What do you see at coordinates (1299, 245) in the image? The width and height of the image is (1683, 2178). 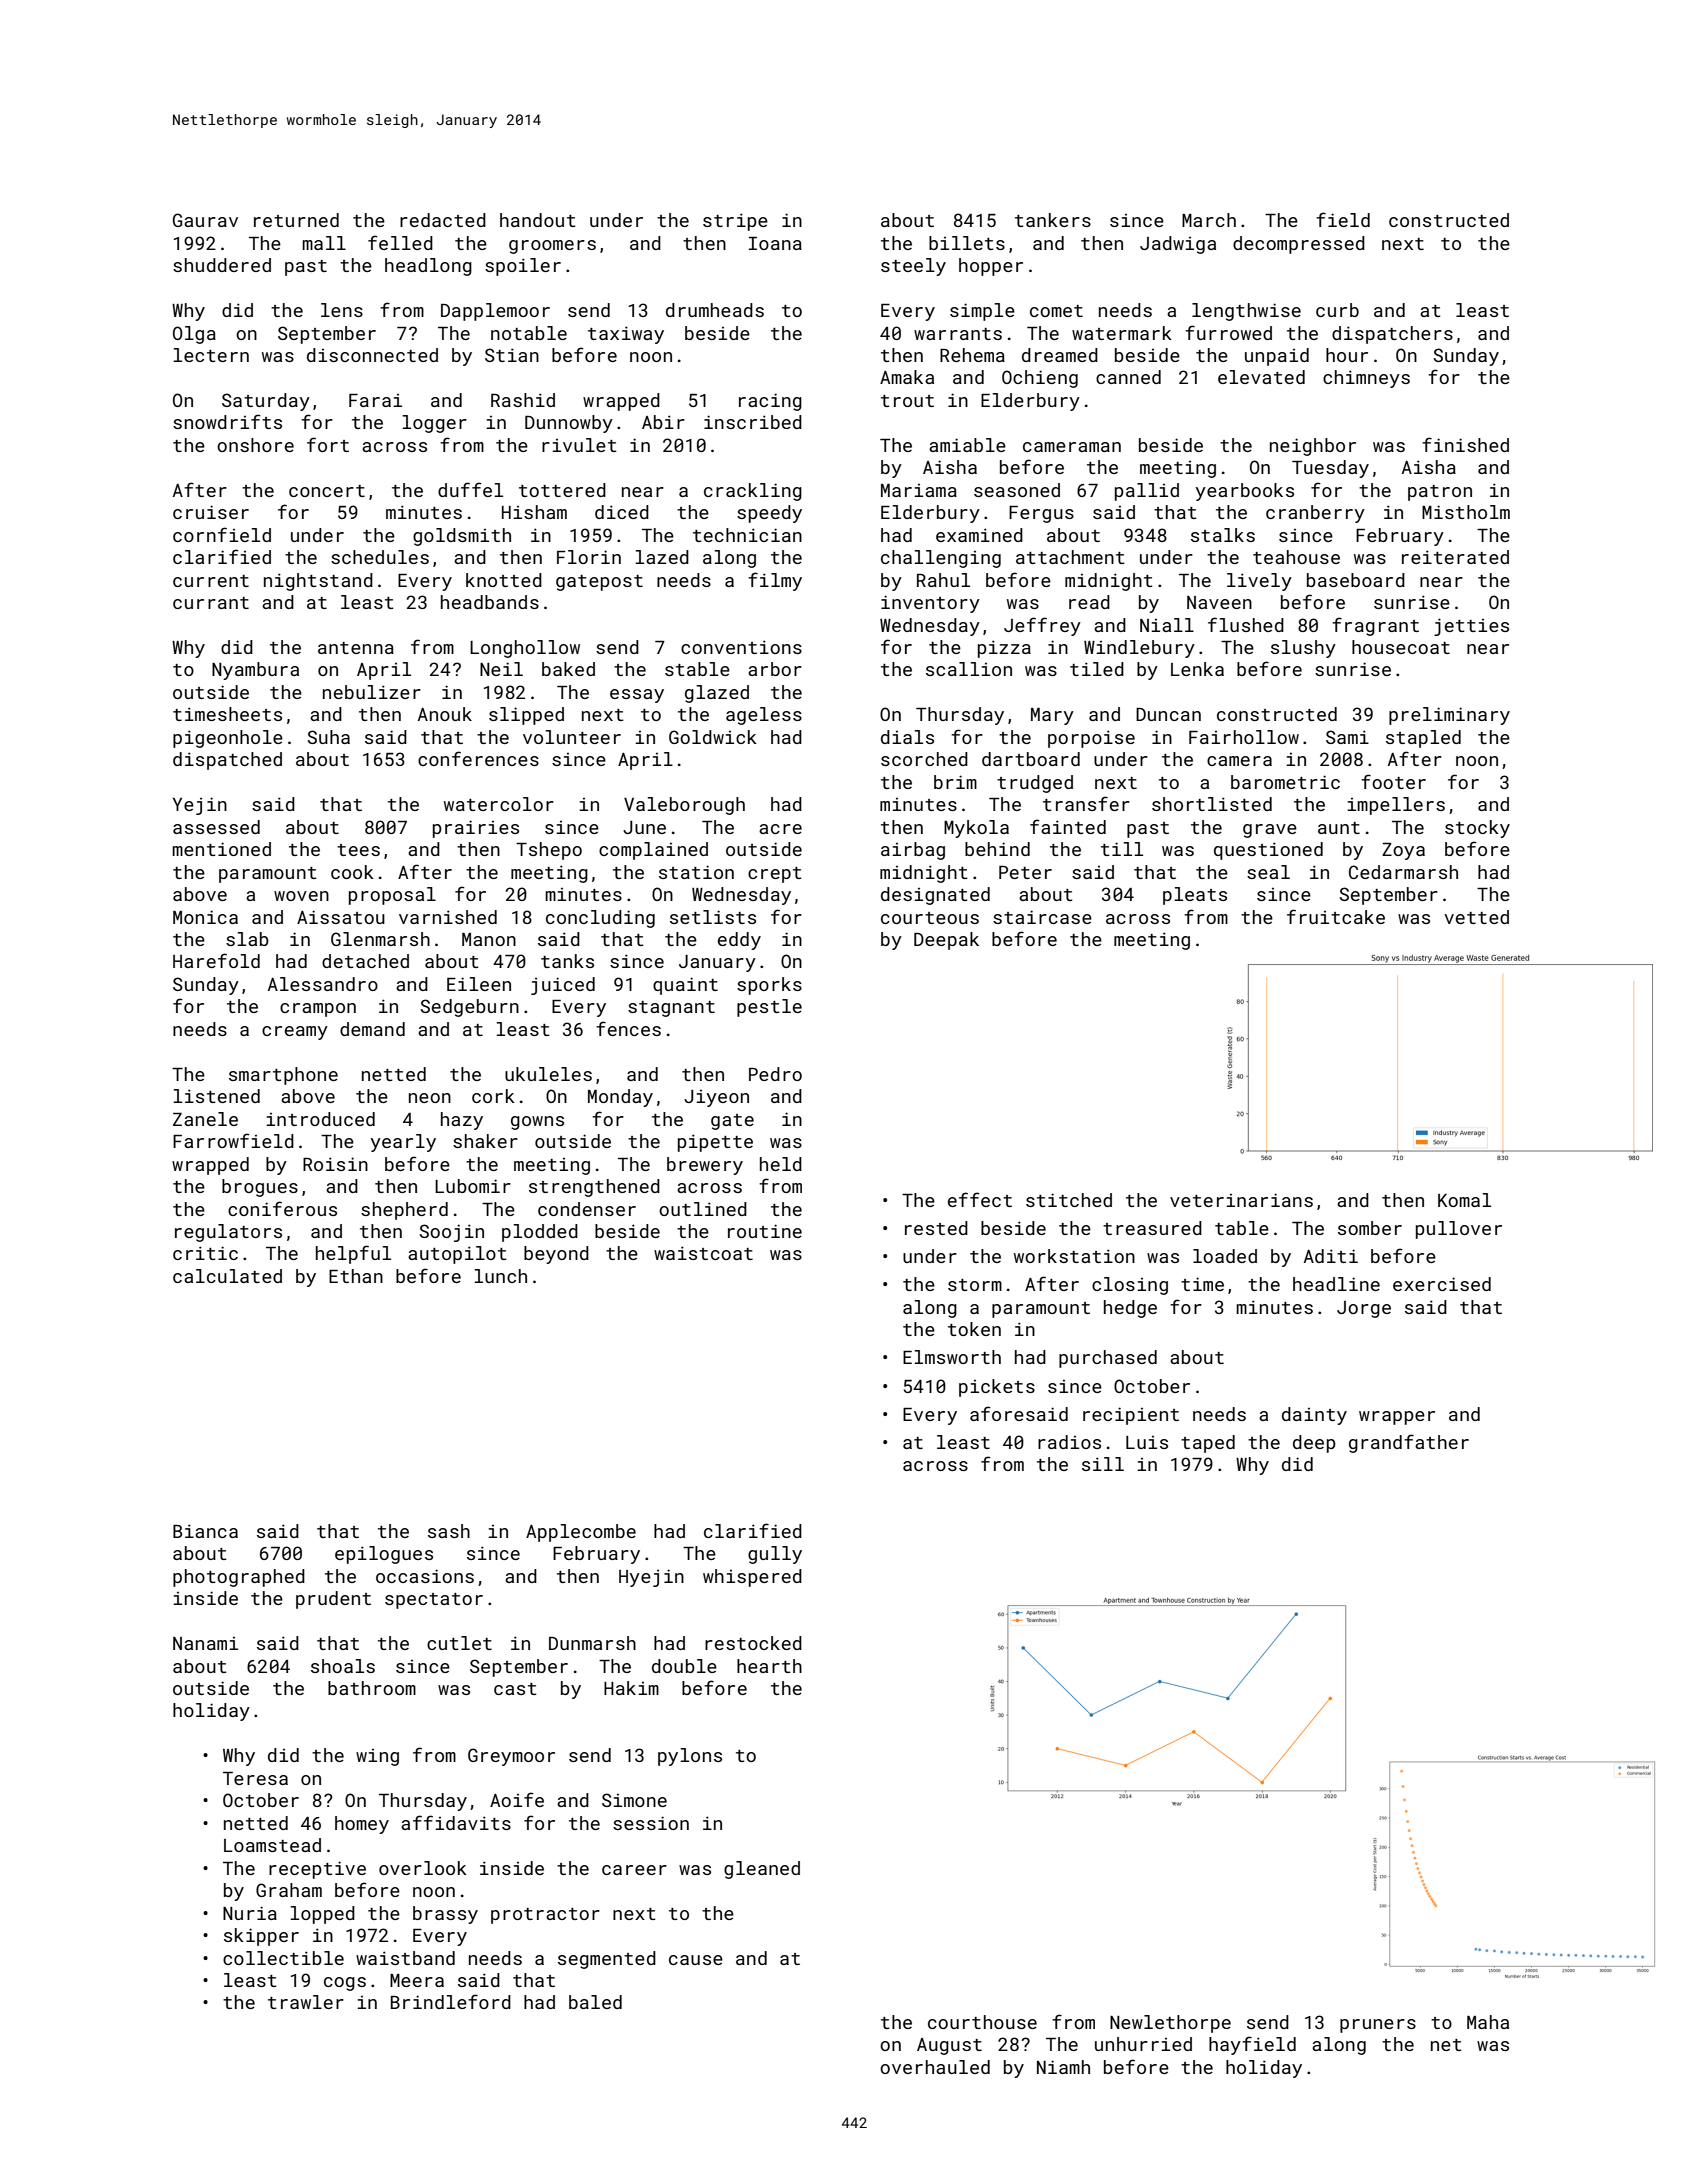 I see `decompressed` at bounding box center [1299, 245].
